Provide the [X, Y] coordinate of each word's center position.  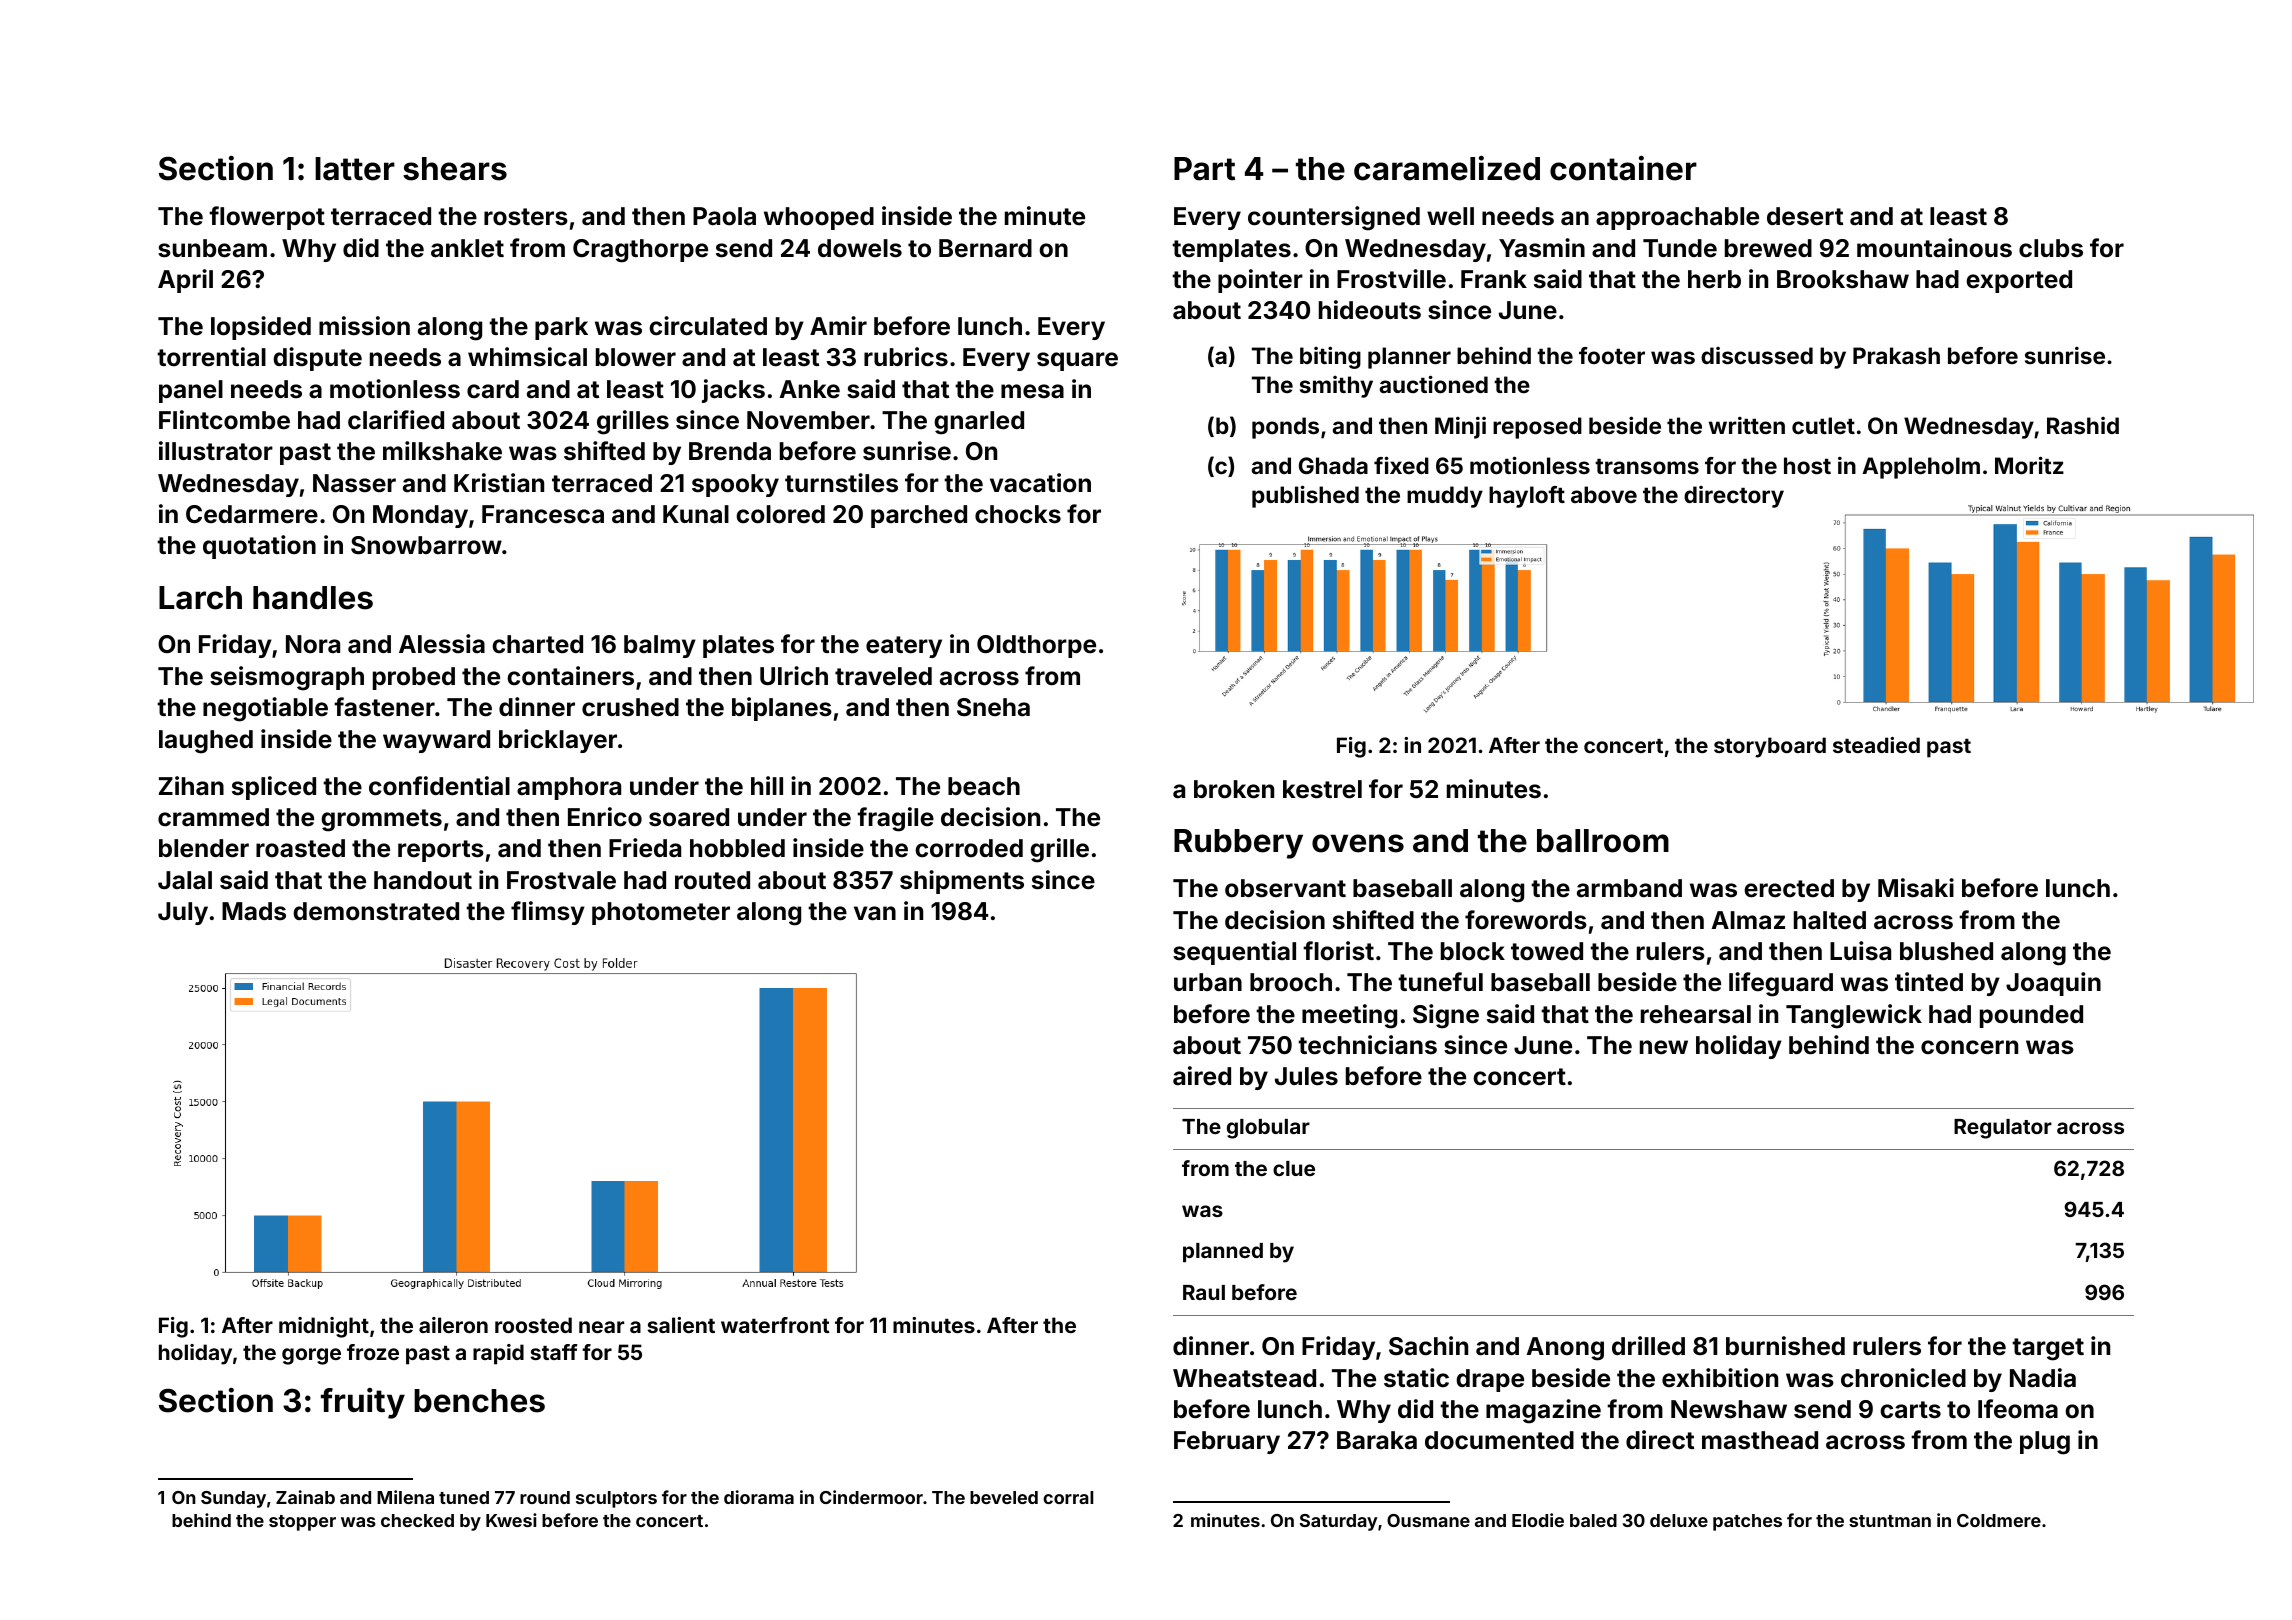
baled [1593, 1520]
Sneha [993, 707]
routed [712, 880]
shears [455, 169]
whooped [819, 218]
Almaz [1748, 920]
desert [1805, 216]
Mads [254, 911]
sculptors [616, 1499]
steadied [1876, 745]
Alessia [442, 644]
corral [1068, 1497]
